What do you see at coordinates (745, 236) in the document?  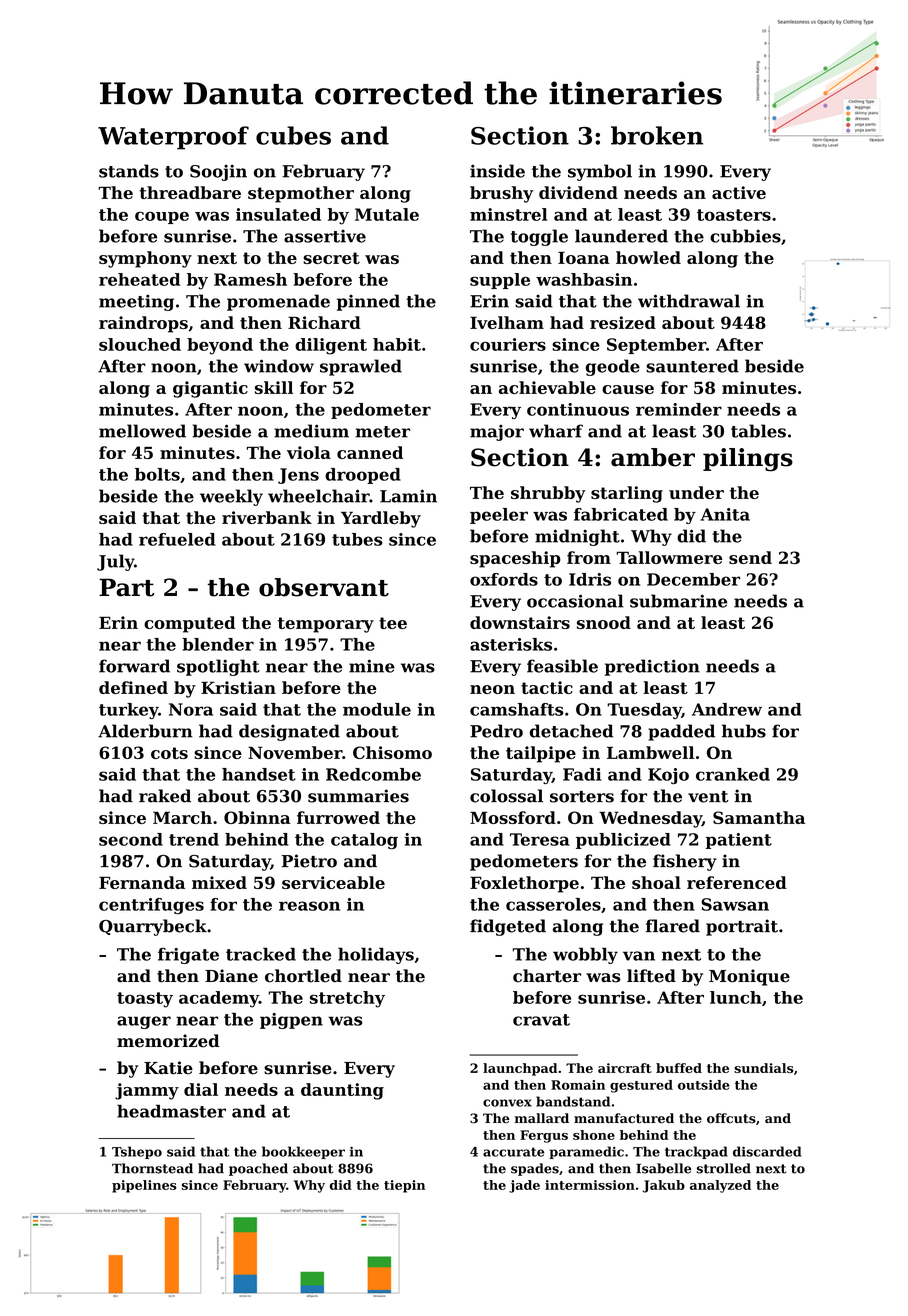 I see `cubbies` at bounding box center [745, 236].
